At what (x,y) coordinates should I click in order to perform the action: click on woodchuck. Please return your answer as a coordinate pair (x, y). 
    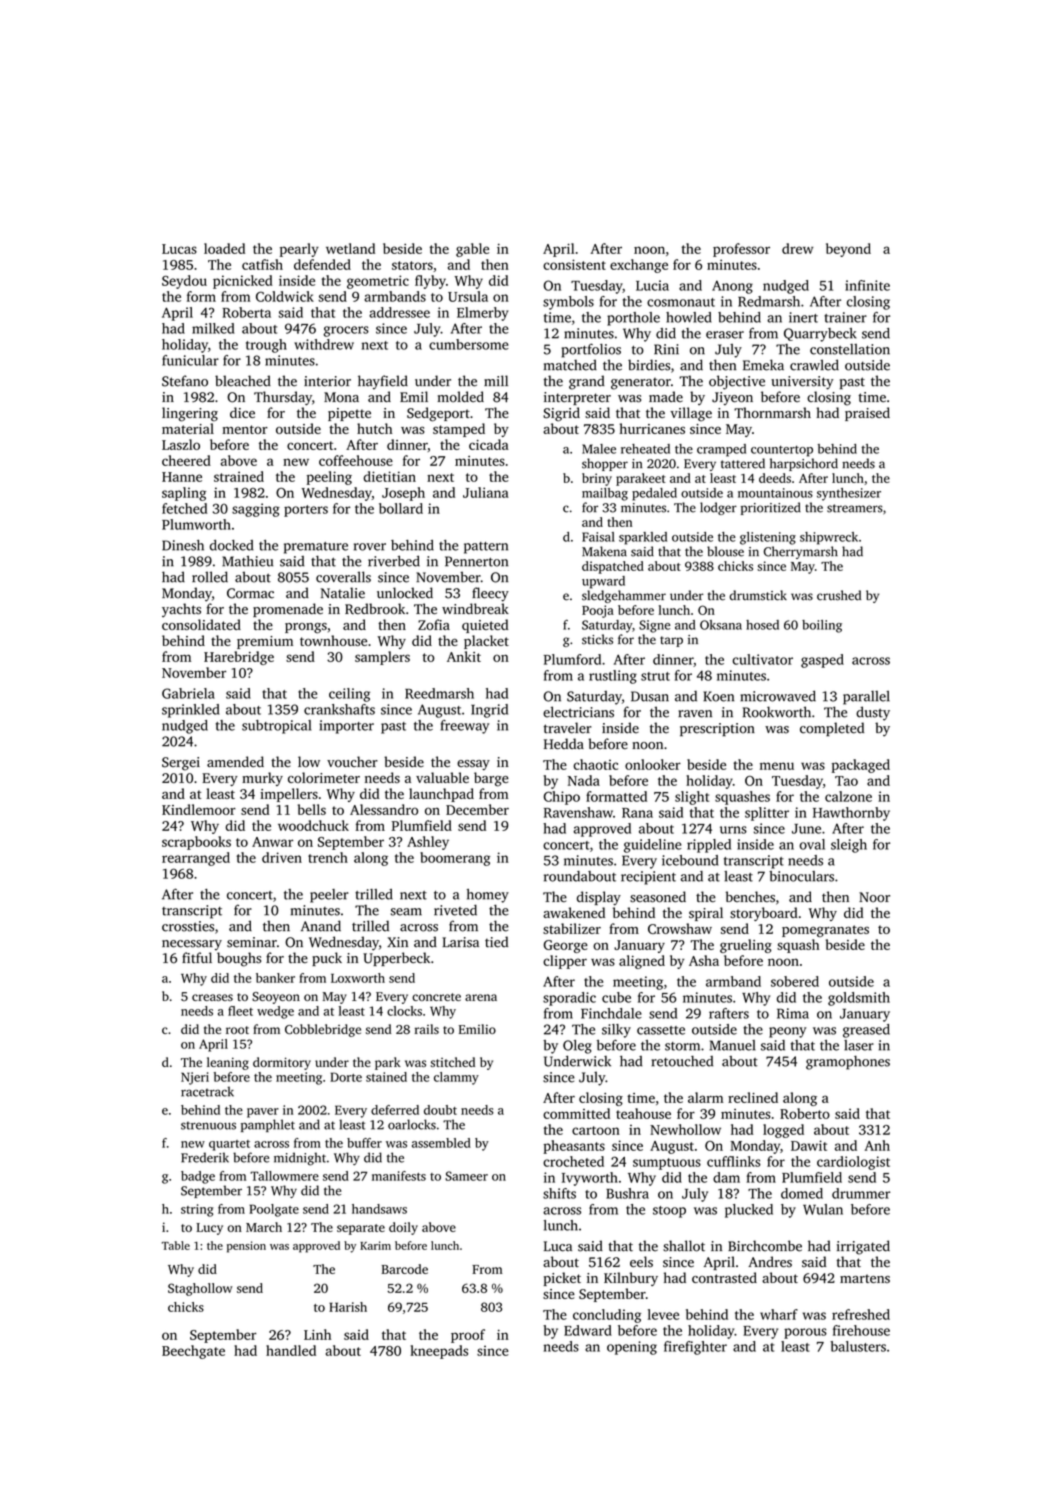
    Looking at the image, I should click on (313, 825).
